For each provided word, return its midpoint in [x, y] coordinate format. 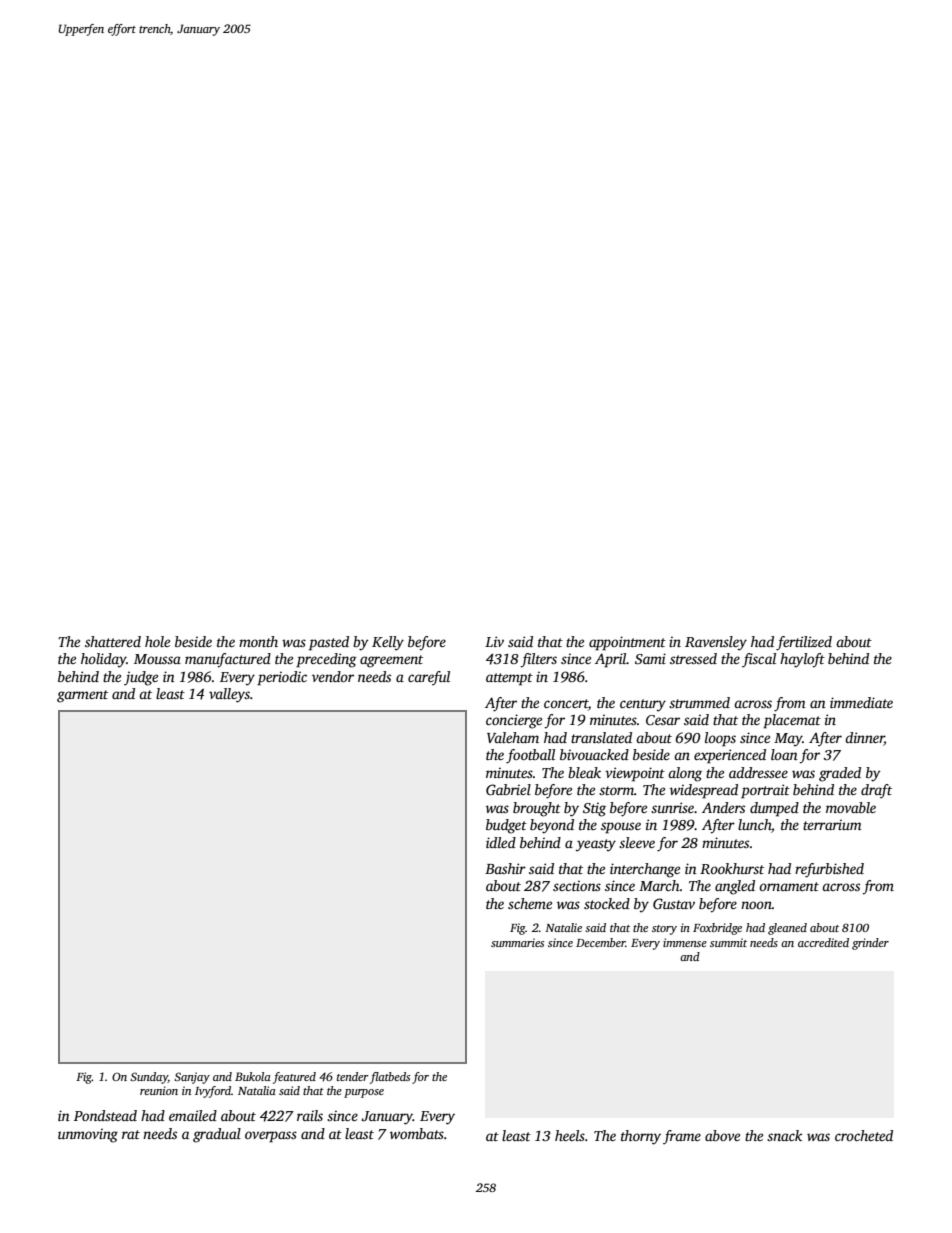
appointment [627, 643]
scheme [530, 903]
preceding [326, 660]
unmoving [88, 1135]
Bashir [505, 868]
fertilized [804, 643]
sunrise [672, 807]
